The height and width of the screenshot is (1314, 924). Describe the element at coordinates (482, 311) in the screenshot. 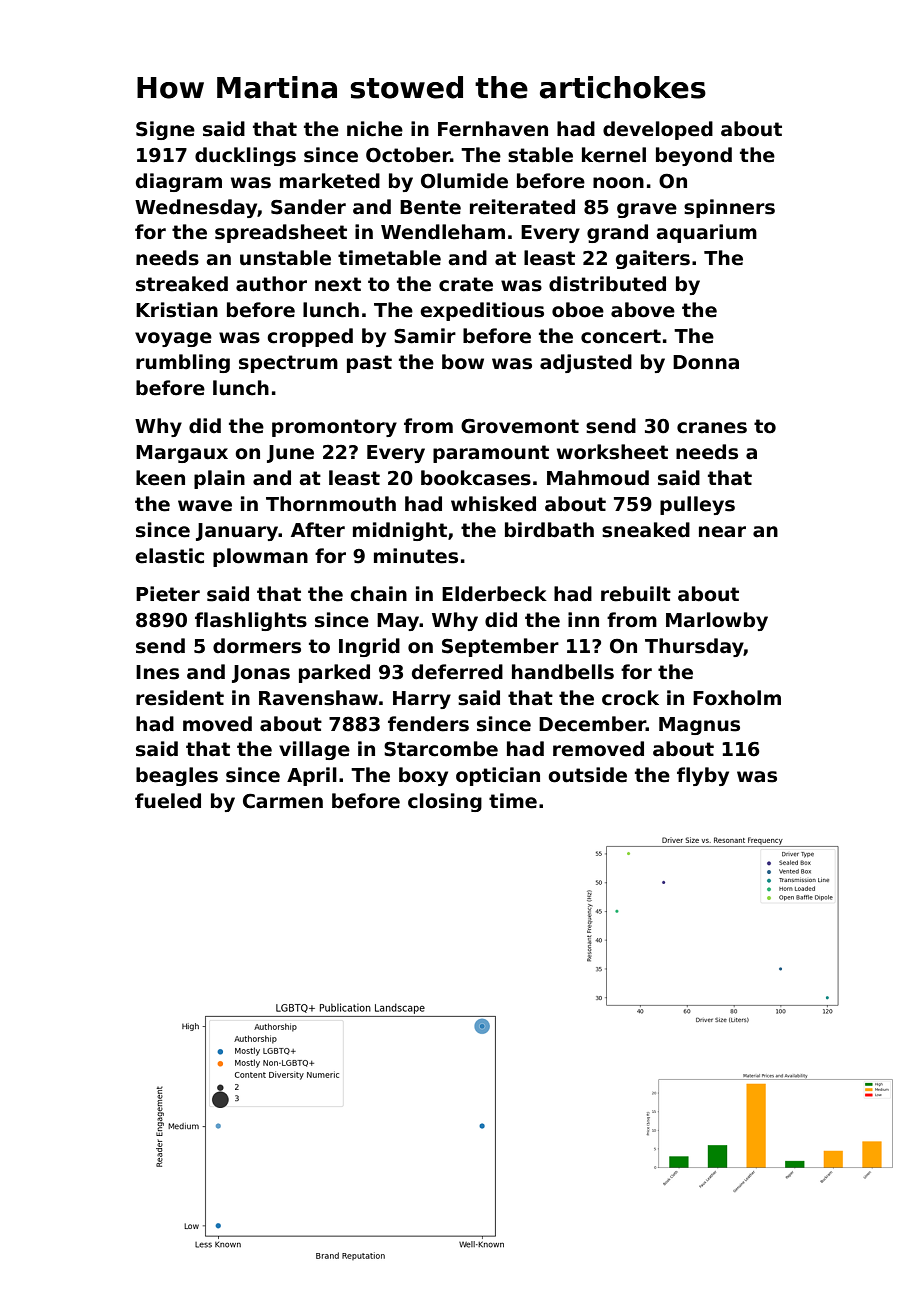

I see `expeditious` at that location.
